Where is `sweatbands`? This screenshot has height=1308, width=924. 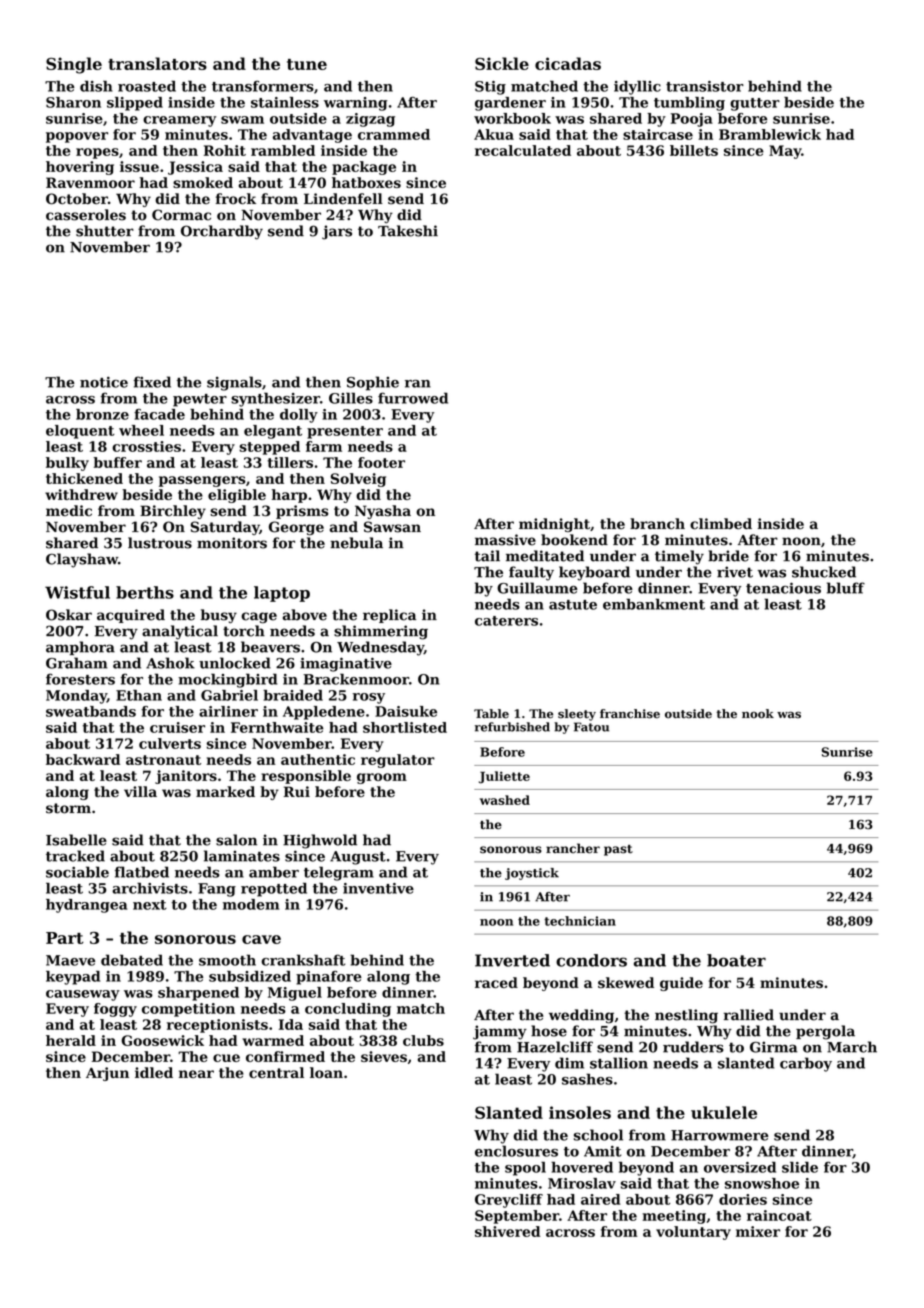 sweatbands is located at coordinates (91, 711).
